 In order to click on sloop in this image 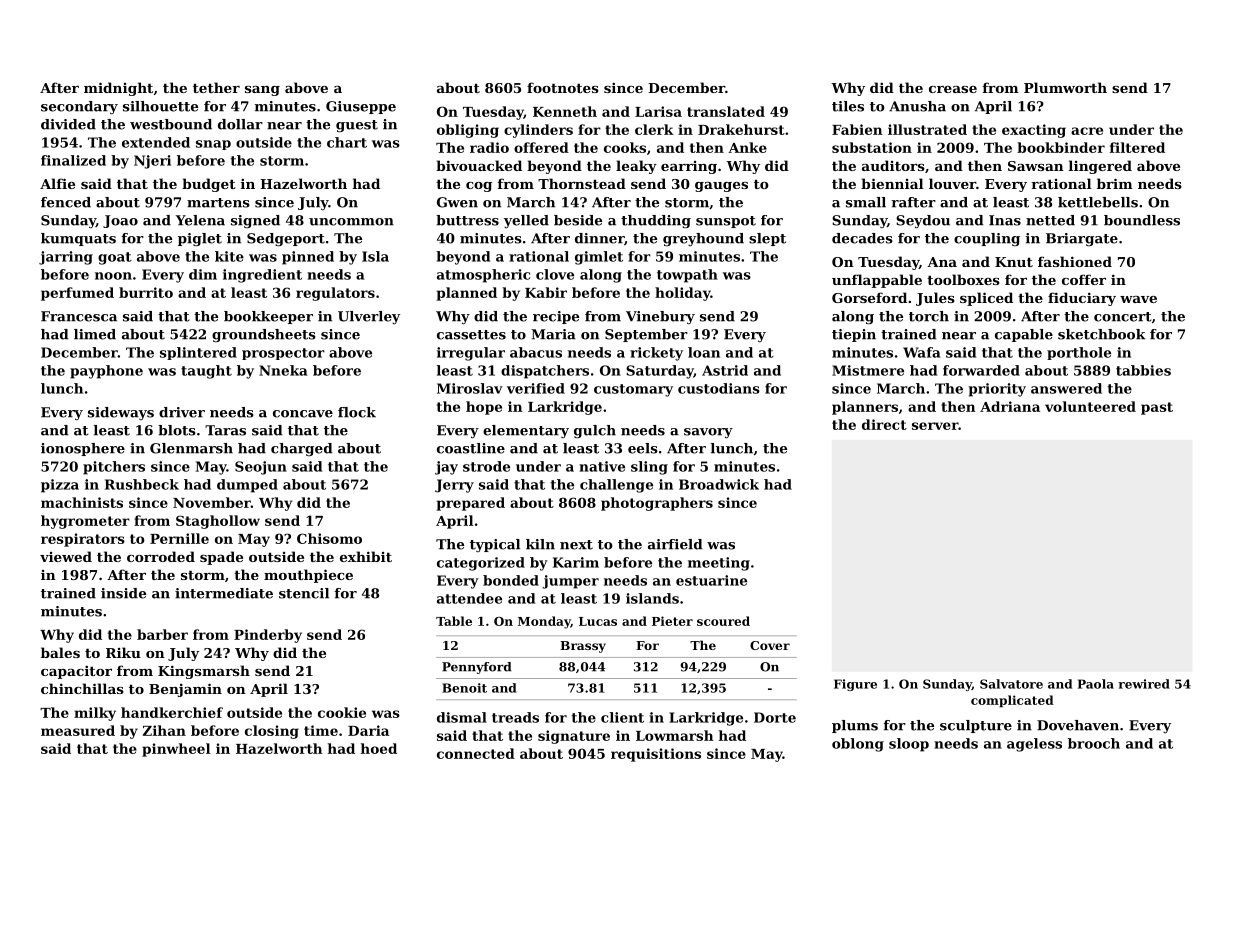, I will do `click(909, 745)`.
